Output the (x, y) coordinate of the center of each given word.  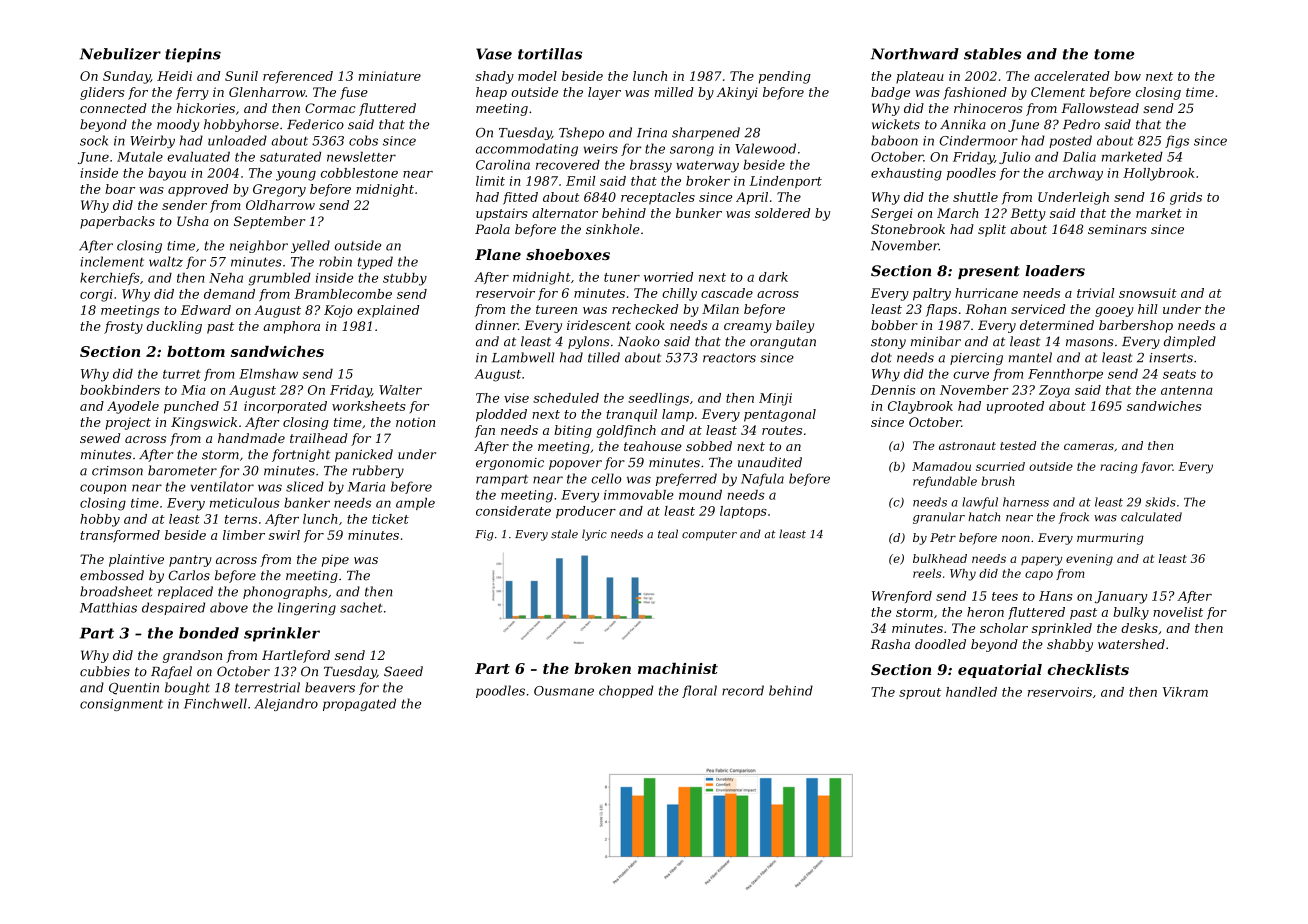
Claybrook (920, 407)
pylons (589, 342)
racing (1118, 468)
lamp (678, 415)
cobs (363, 140)
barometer (182, 470)
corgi (96, 295)
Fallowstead (1100, 108)
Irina (652, 133)
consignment (121, 705)
